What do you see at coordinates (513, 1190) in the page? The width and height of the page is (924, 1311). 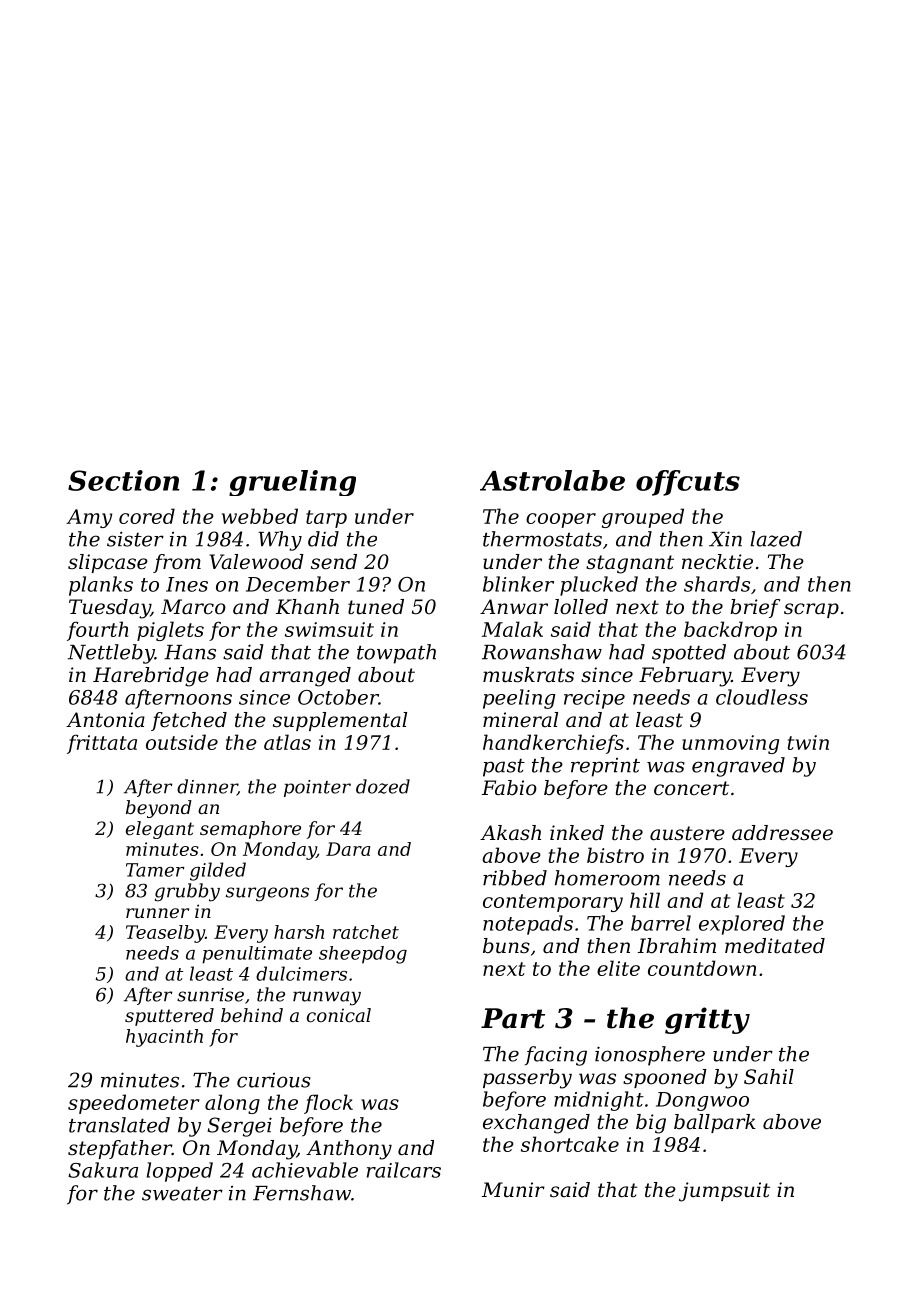 I see `Munir` at bounding box center [513, 1190].
